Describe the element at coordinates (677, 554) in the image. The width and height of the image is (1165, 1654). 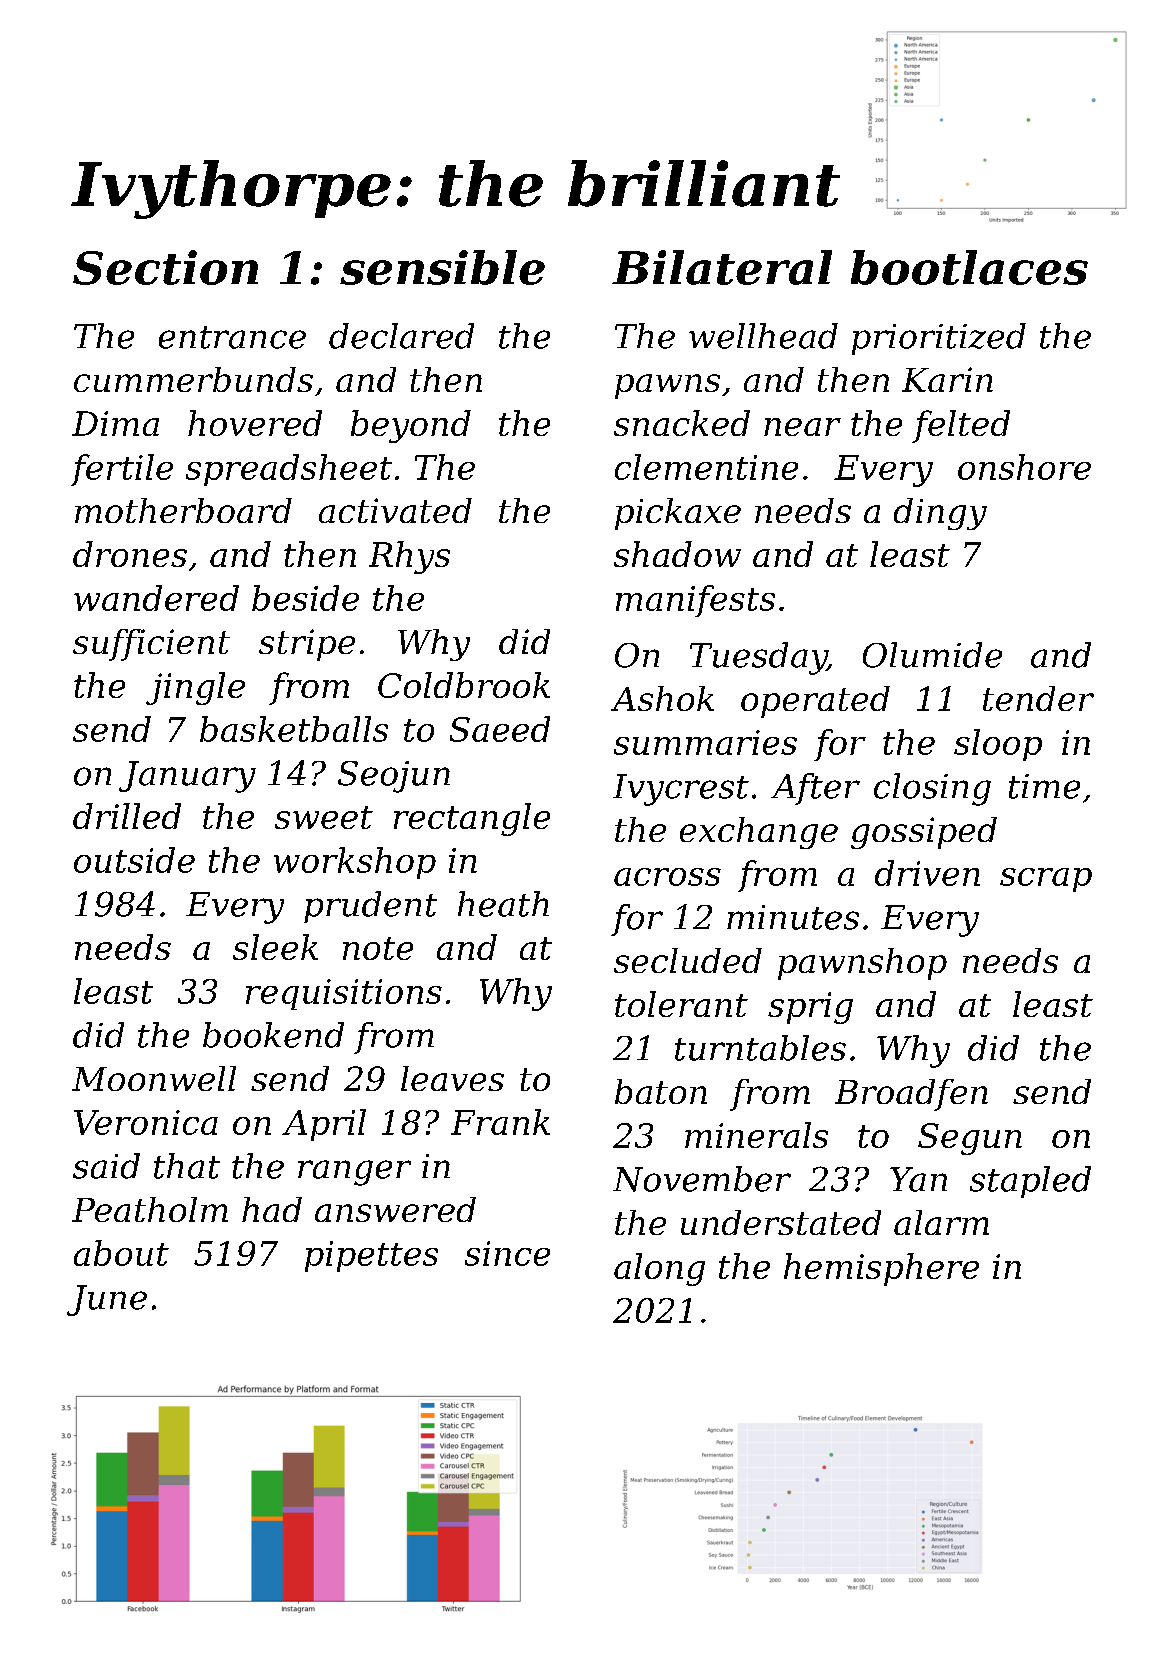
I see `shadow` at that location.
